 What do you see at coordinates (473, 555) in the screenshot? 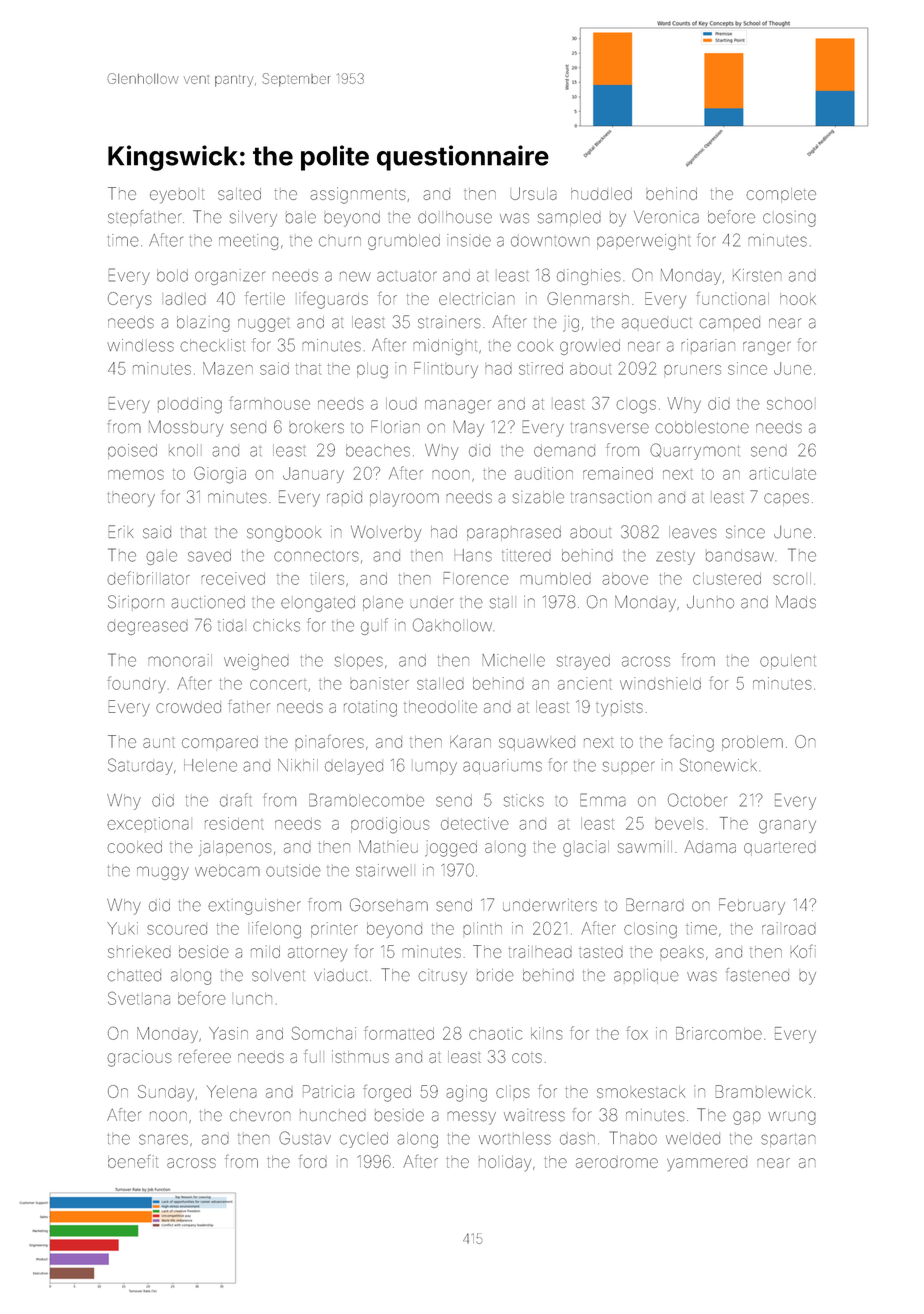
I see `Hans` at bounding box center [473, 555].
